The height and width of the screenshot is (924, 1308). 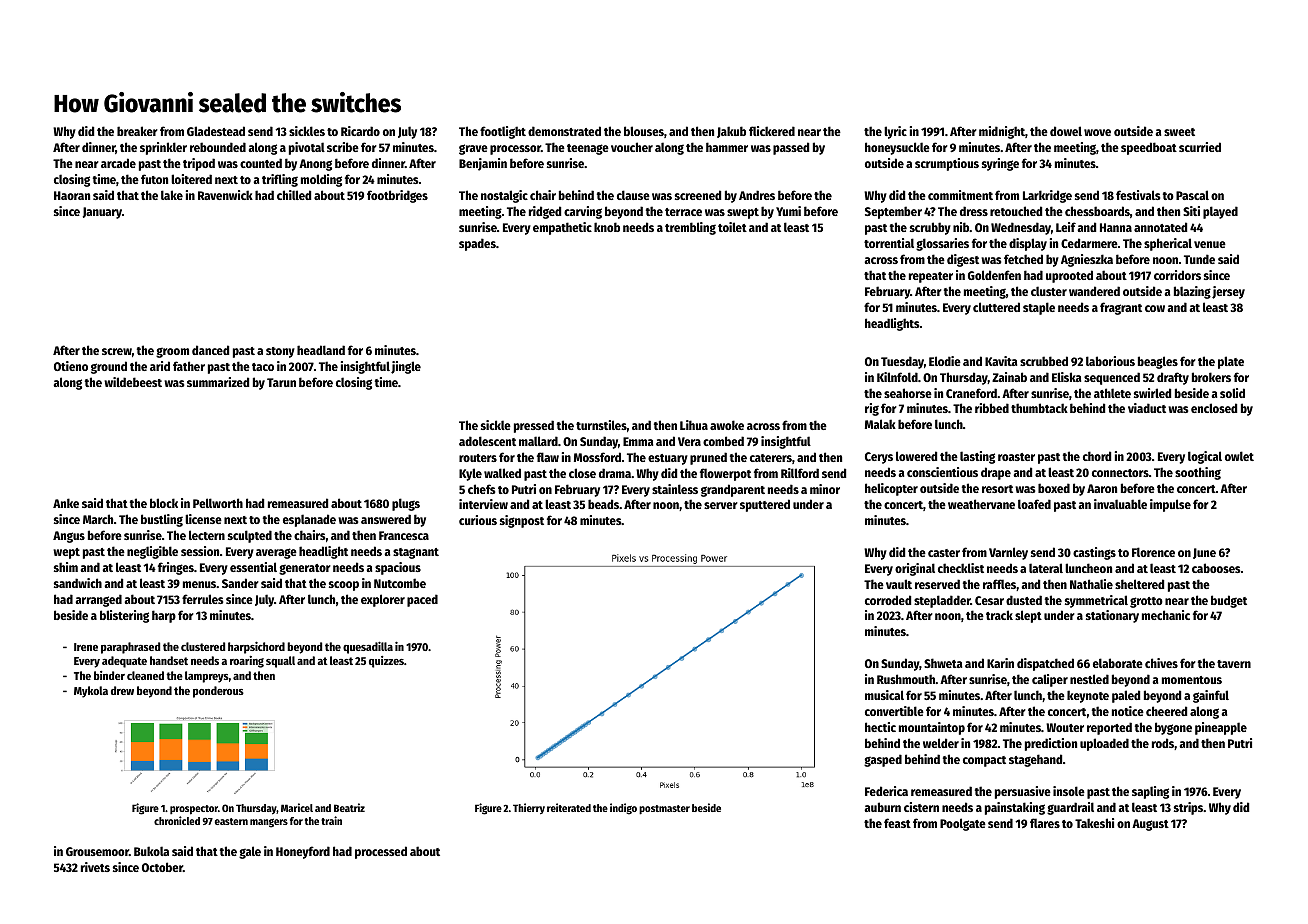 What do you see at coordinates (771, 458) in the screenshot?
I see `caterers` at bounding box center [771, 458].
